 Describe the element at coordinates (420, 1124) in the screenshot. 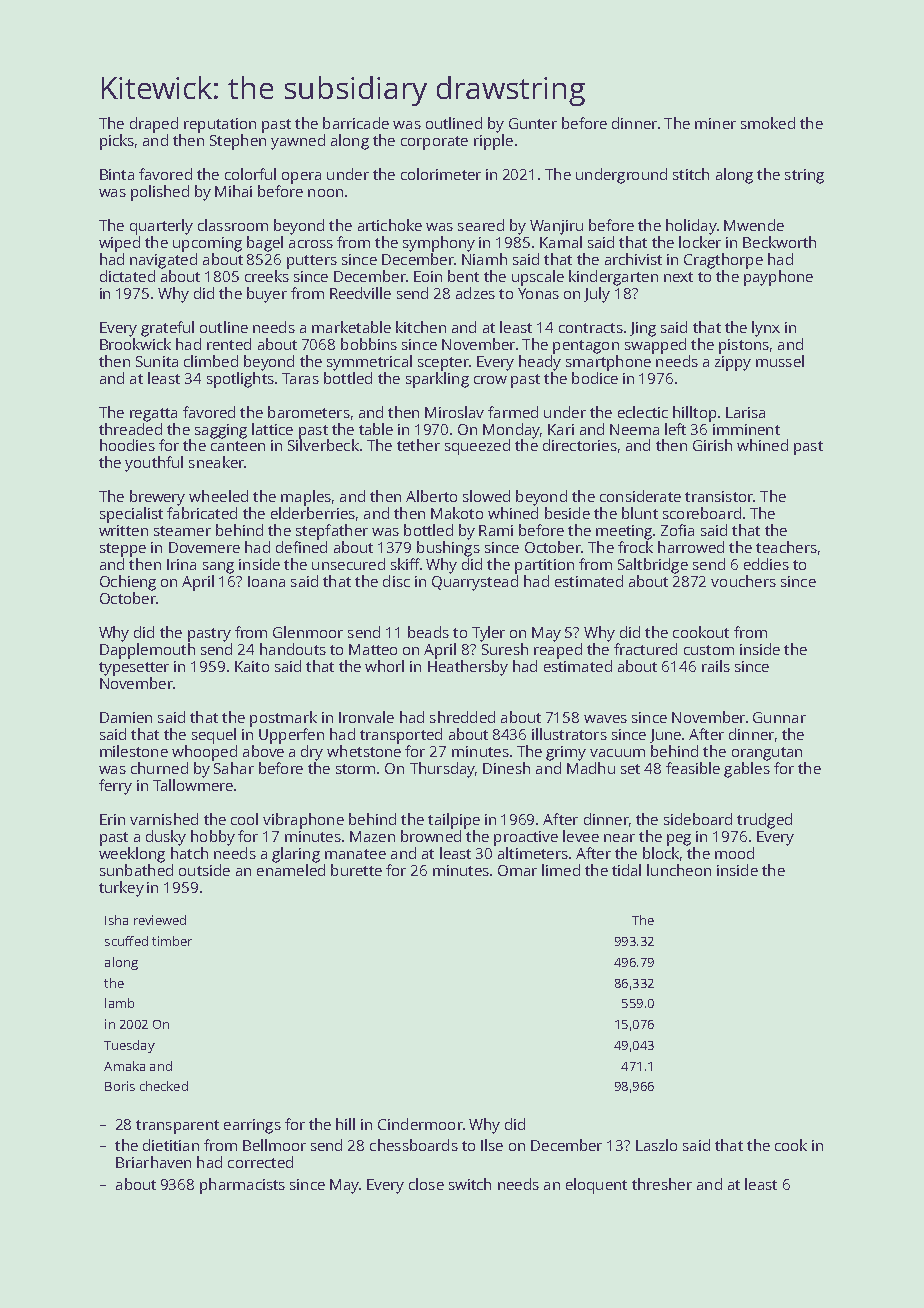

I see `Cindermoor` at that location.
